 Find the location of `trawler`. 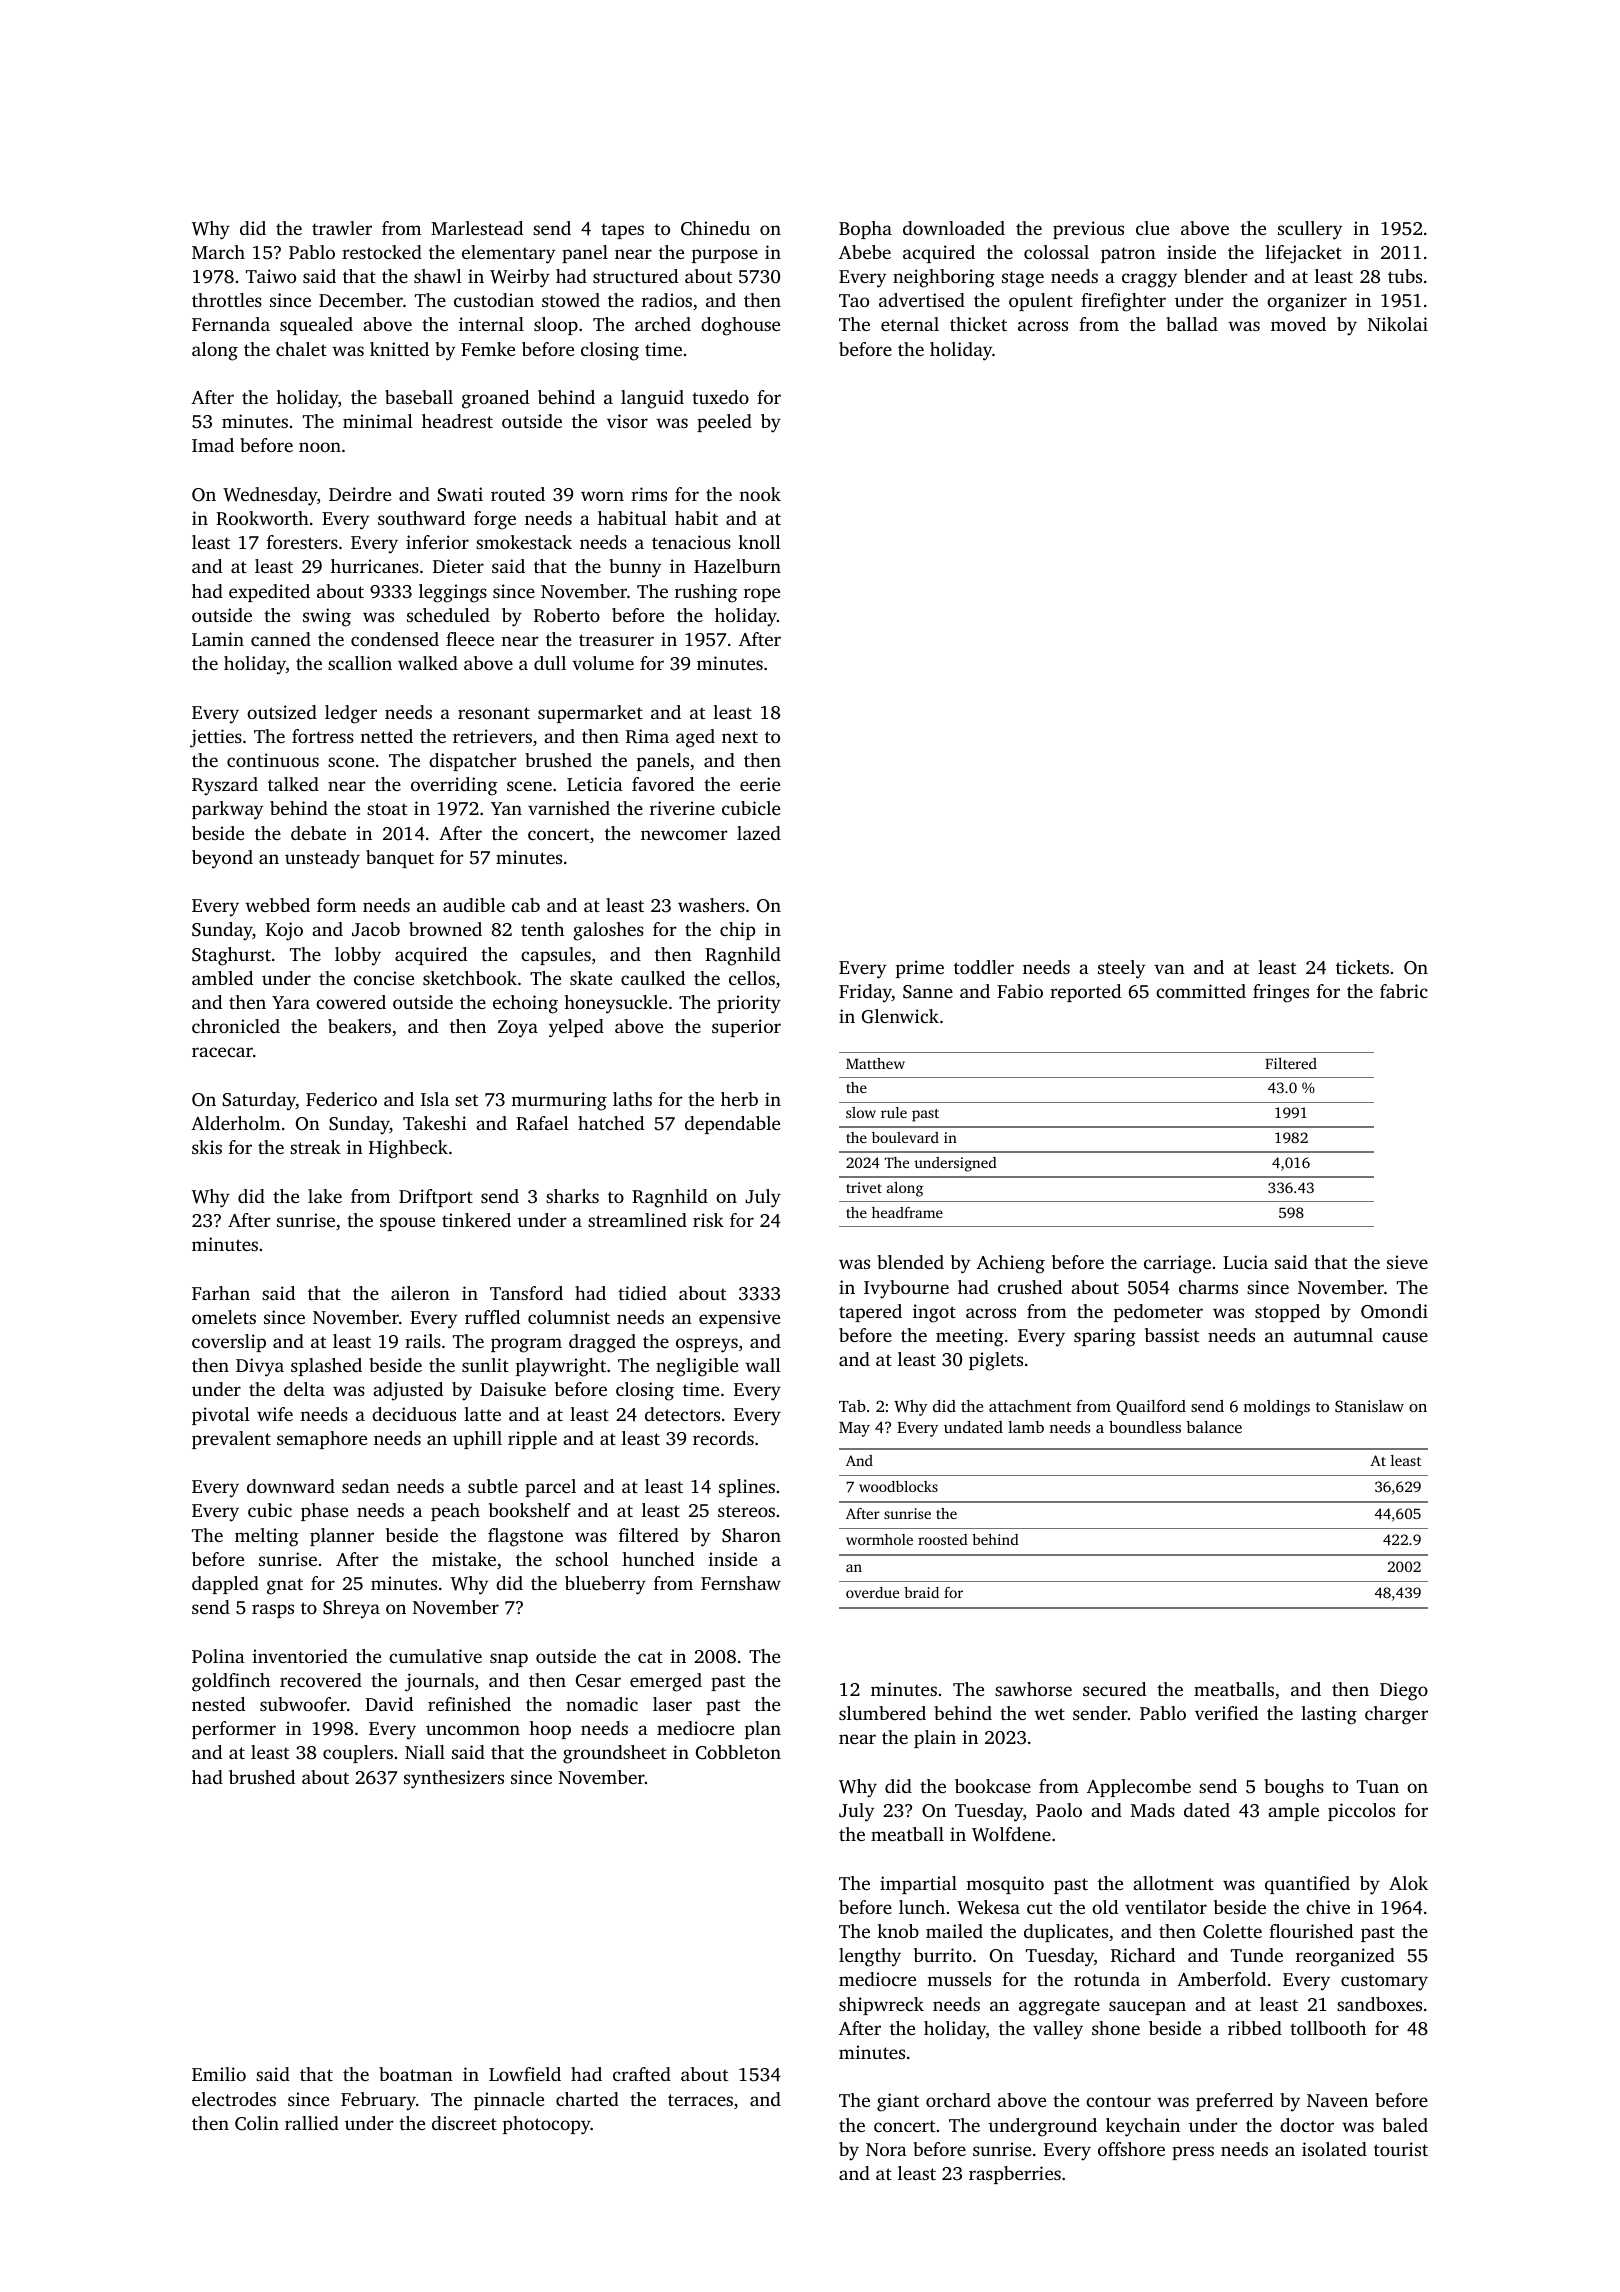

trawler is located at coordinates (342, 228).
